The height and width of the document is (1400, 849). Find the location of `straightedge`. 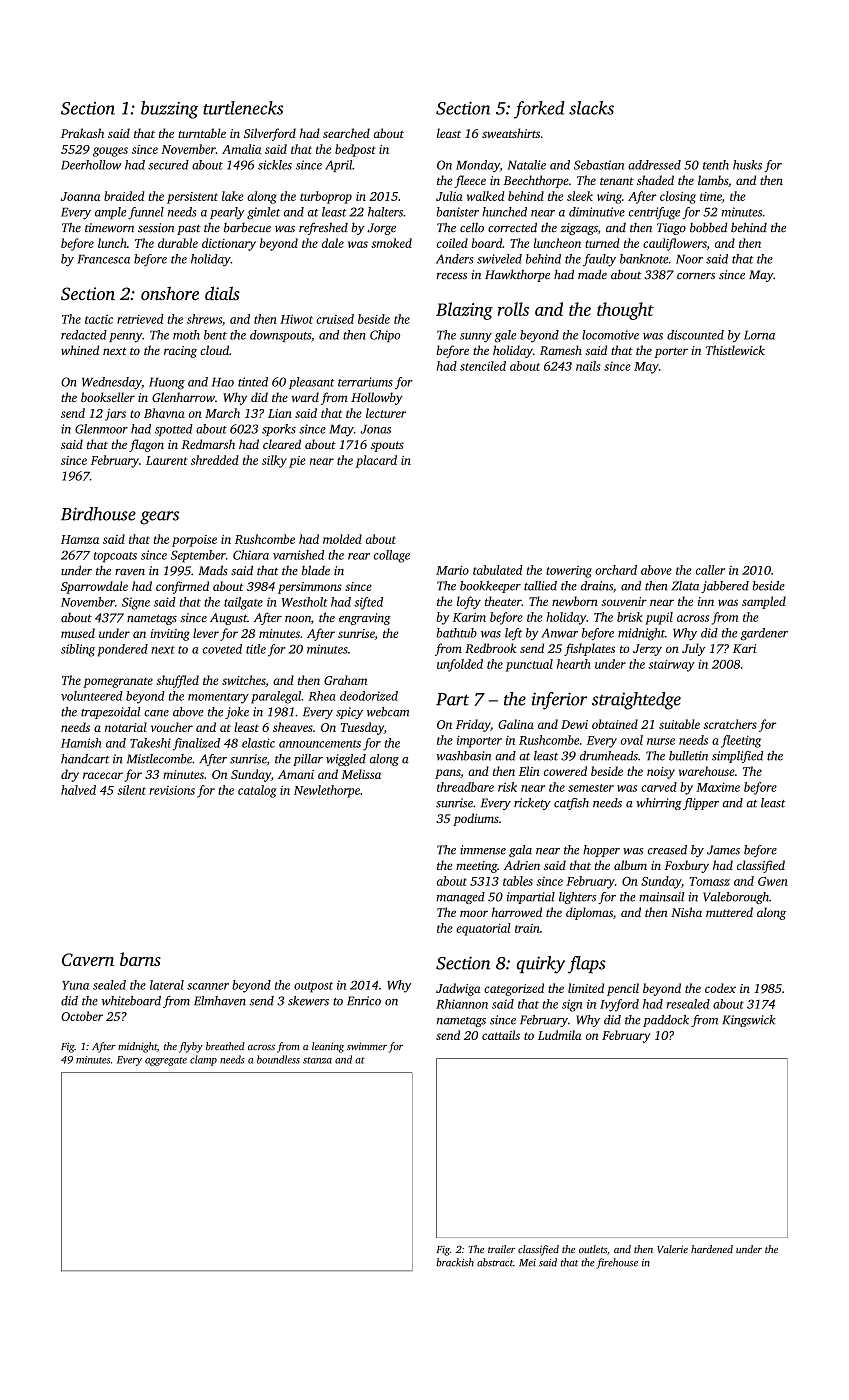

straightedge is located at coordinates (636, 701).
